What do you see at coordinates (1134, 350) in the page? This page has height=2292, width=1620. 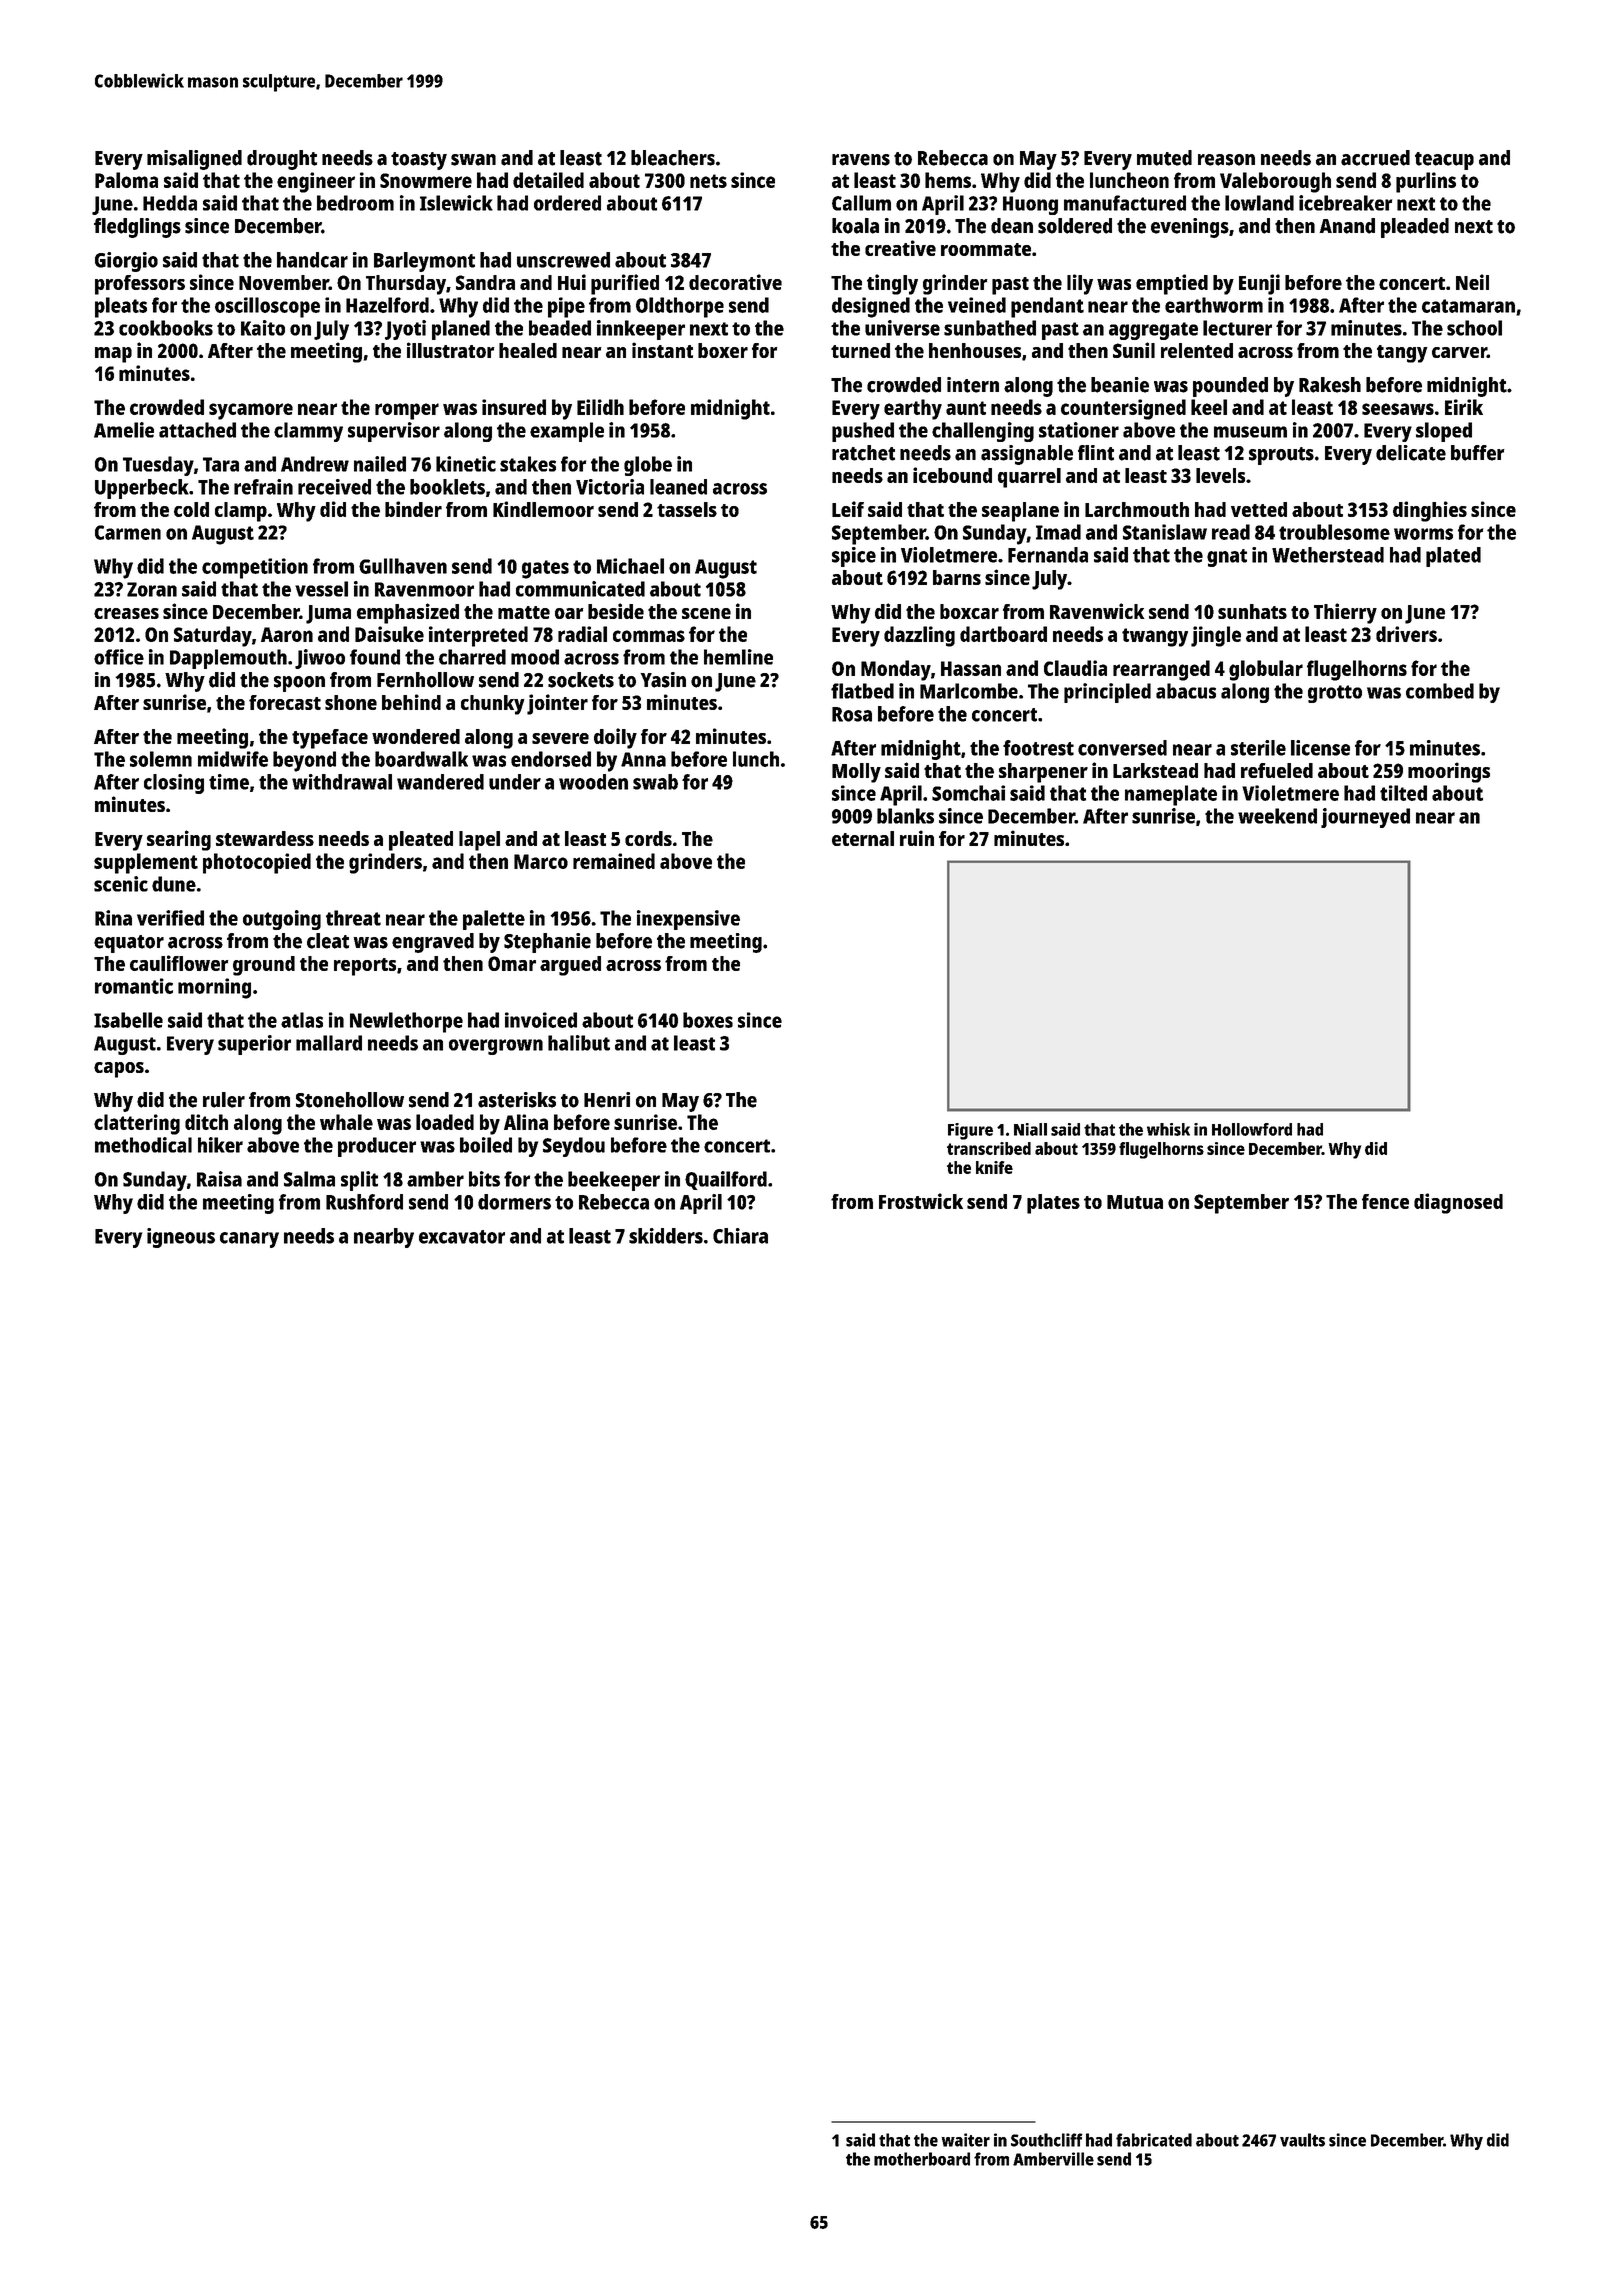 I see `Sunil` at bounding box center [1134, 350].
